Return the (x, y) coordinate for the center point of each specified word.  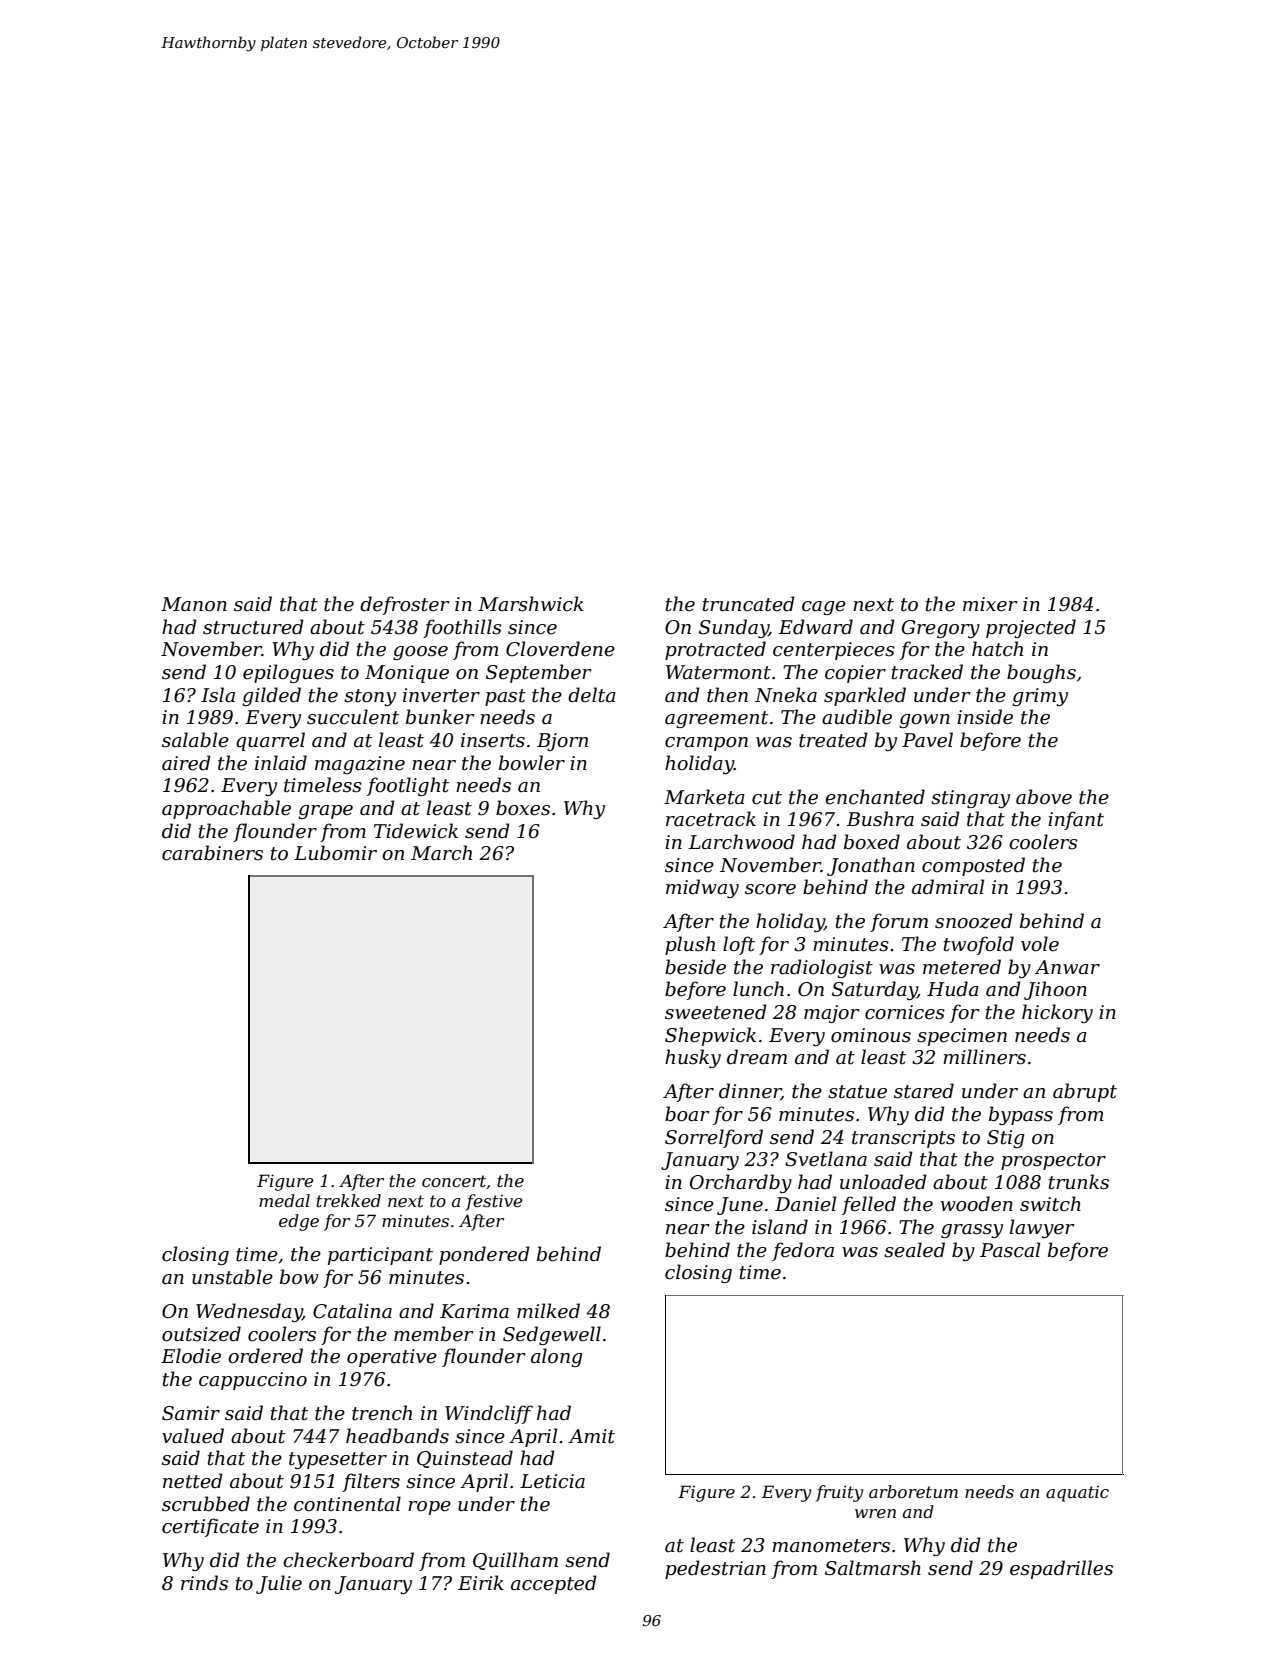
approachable (226, 809)
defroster (405, 605)
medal (284, 1200)
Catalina (352, 1311)
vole (1040, 944)
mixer (990, 604)
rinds (204, 1583)
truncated (749, 604)
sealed (914, 1250)
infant (1076, 820)
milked (548, 1311)
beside (695, 967)
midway (702, 888)
